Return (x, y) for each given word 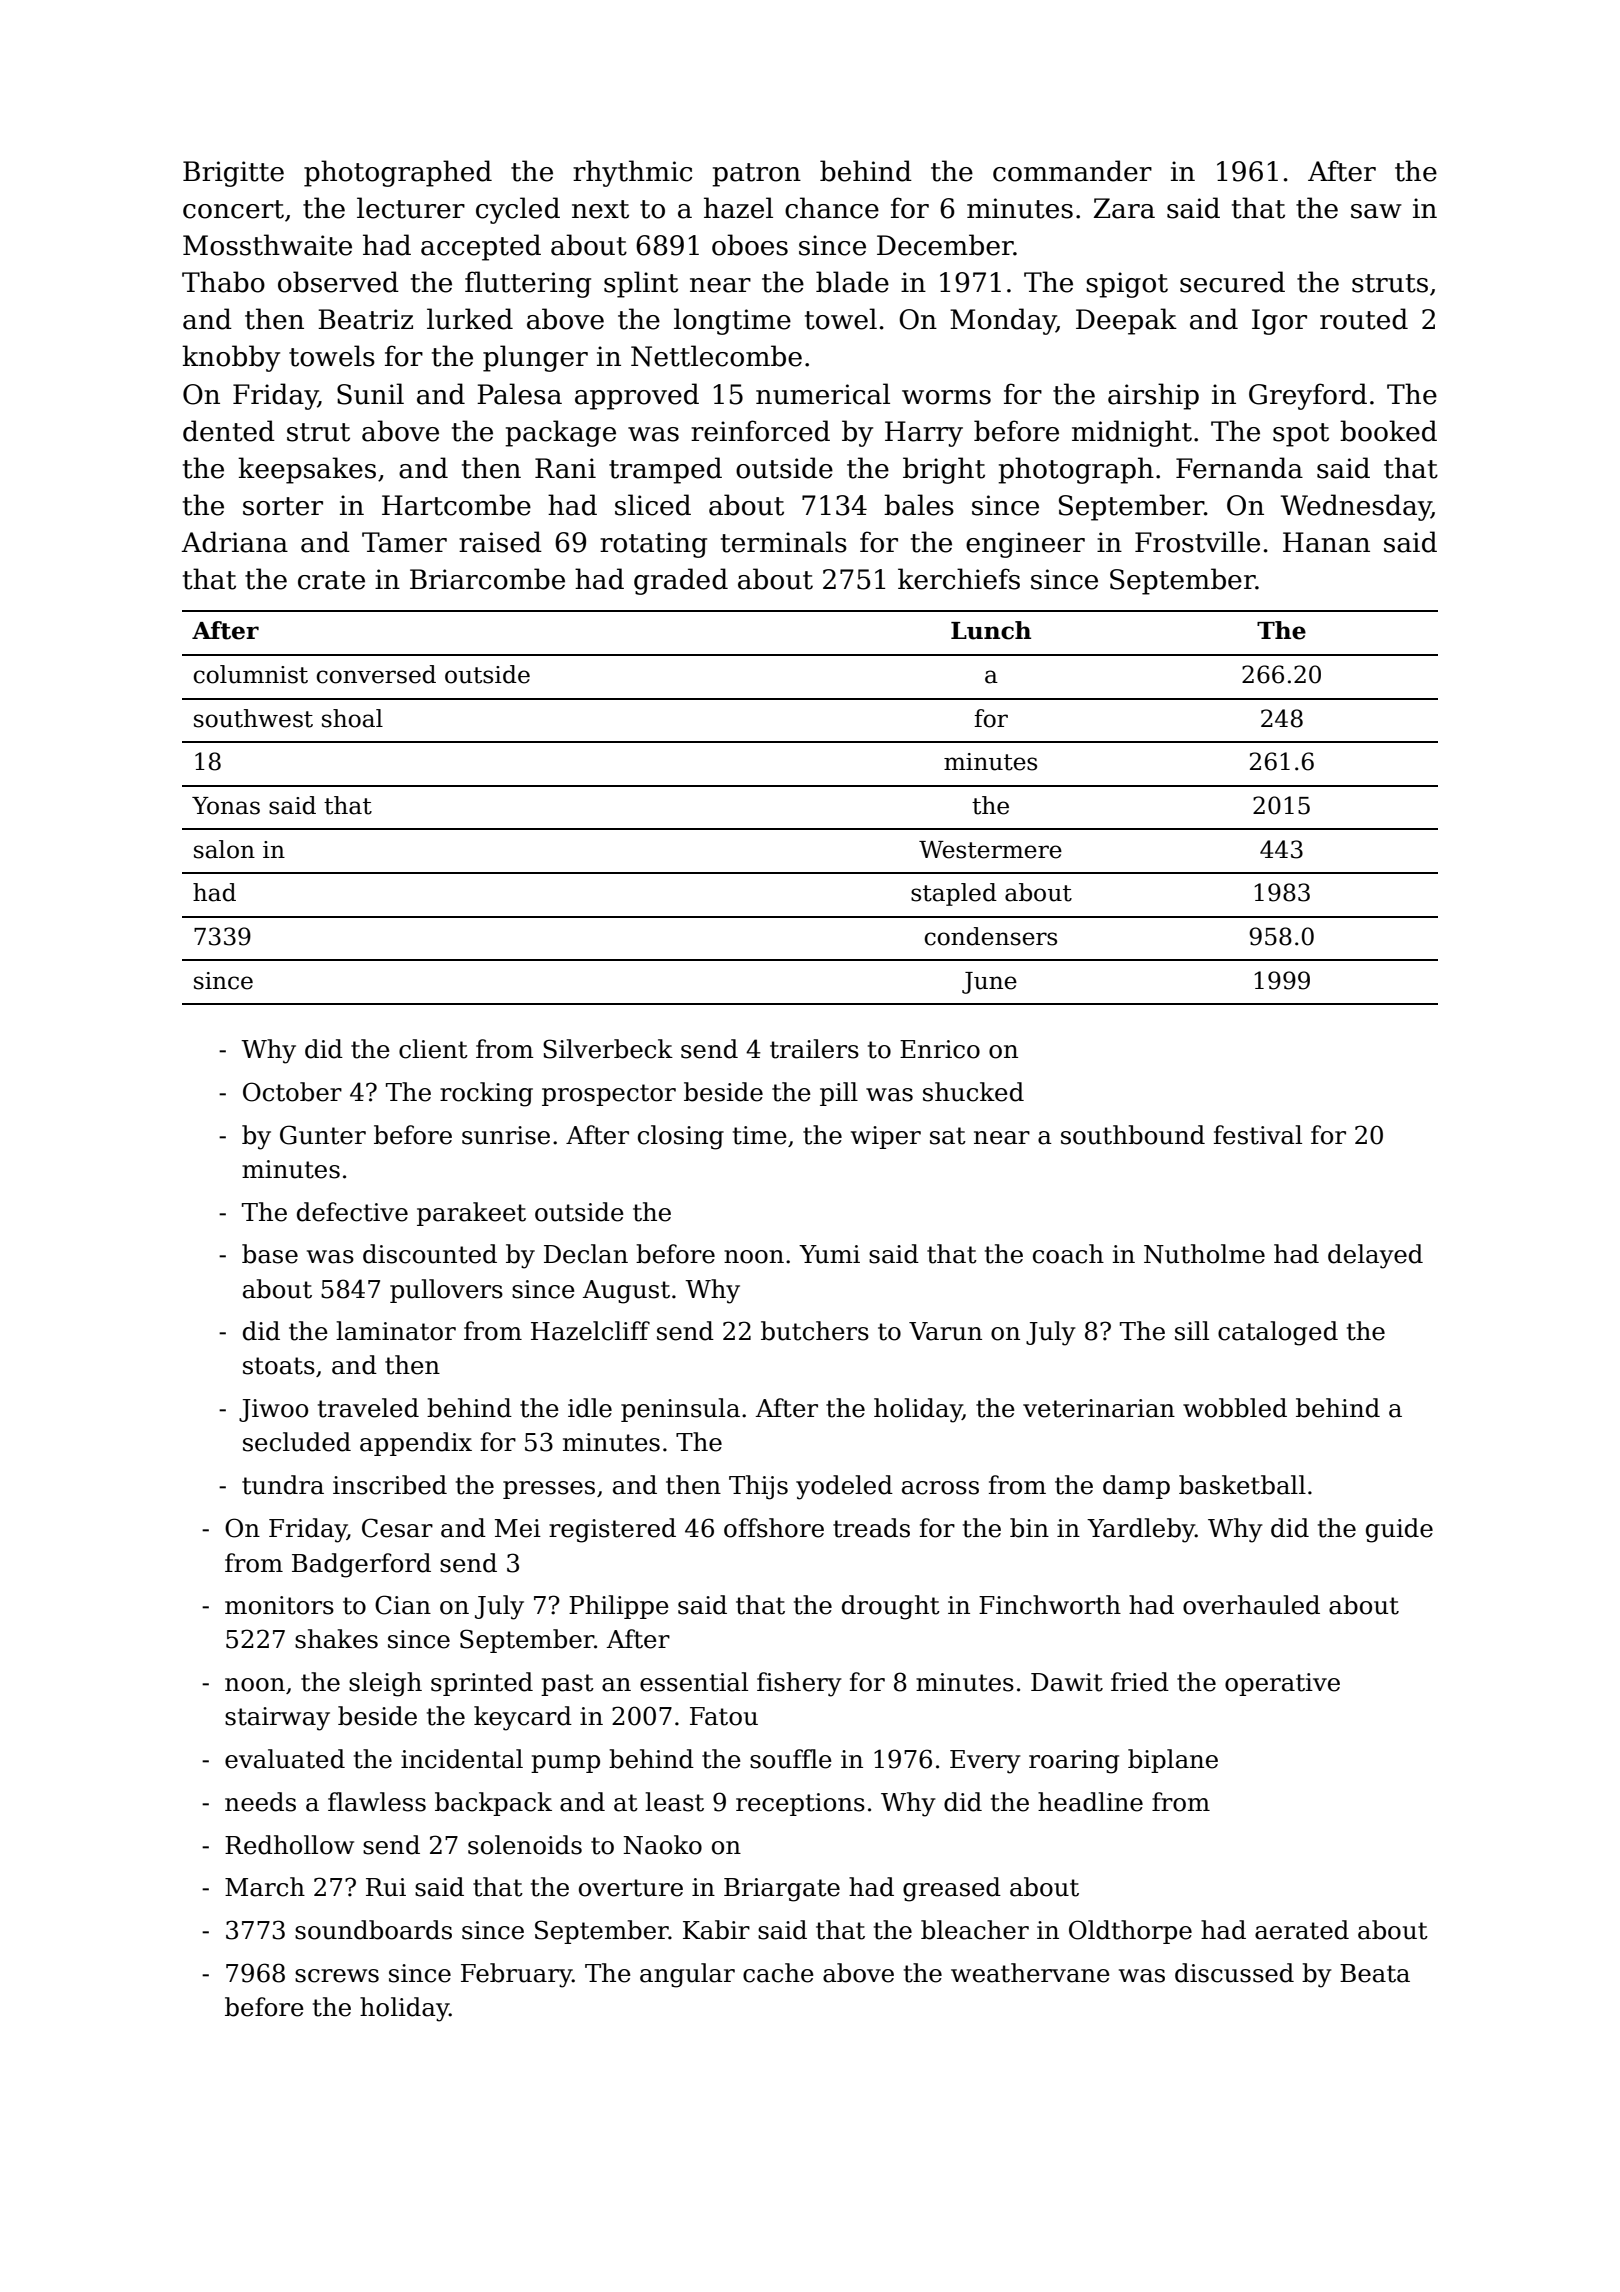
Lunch (991, 630)
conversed (376, 674)
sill (1192, 1331)
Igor (1279, 322)
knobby (231, 358)
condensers (990, 936)
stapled (954, 894)
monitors (279, 1605)
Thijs (758, 1487)
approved (637, 396)
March (265, 1887)
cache (778, 1973)
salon (224, 849)
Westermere (990, 850)
